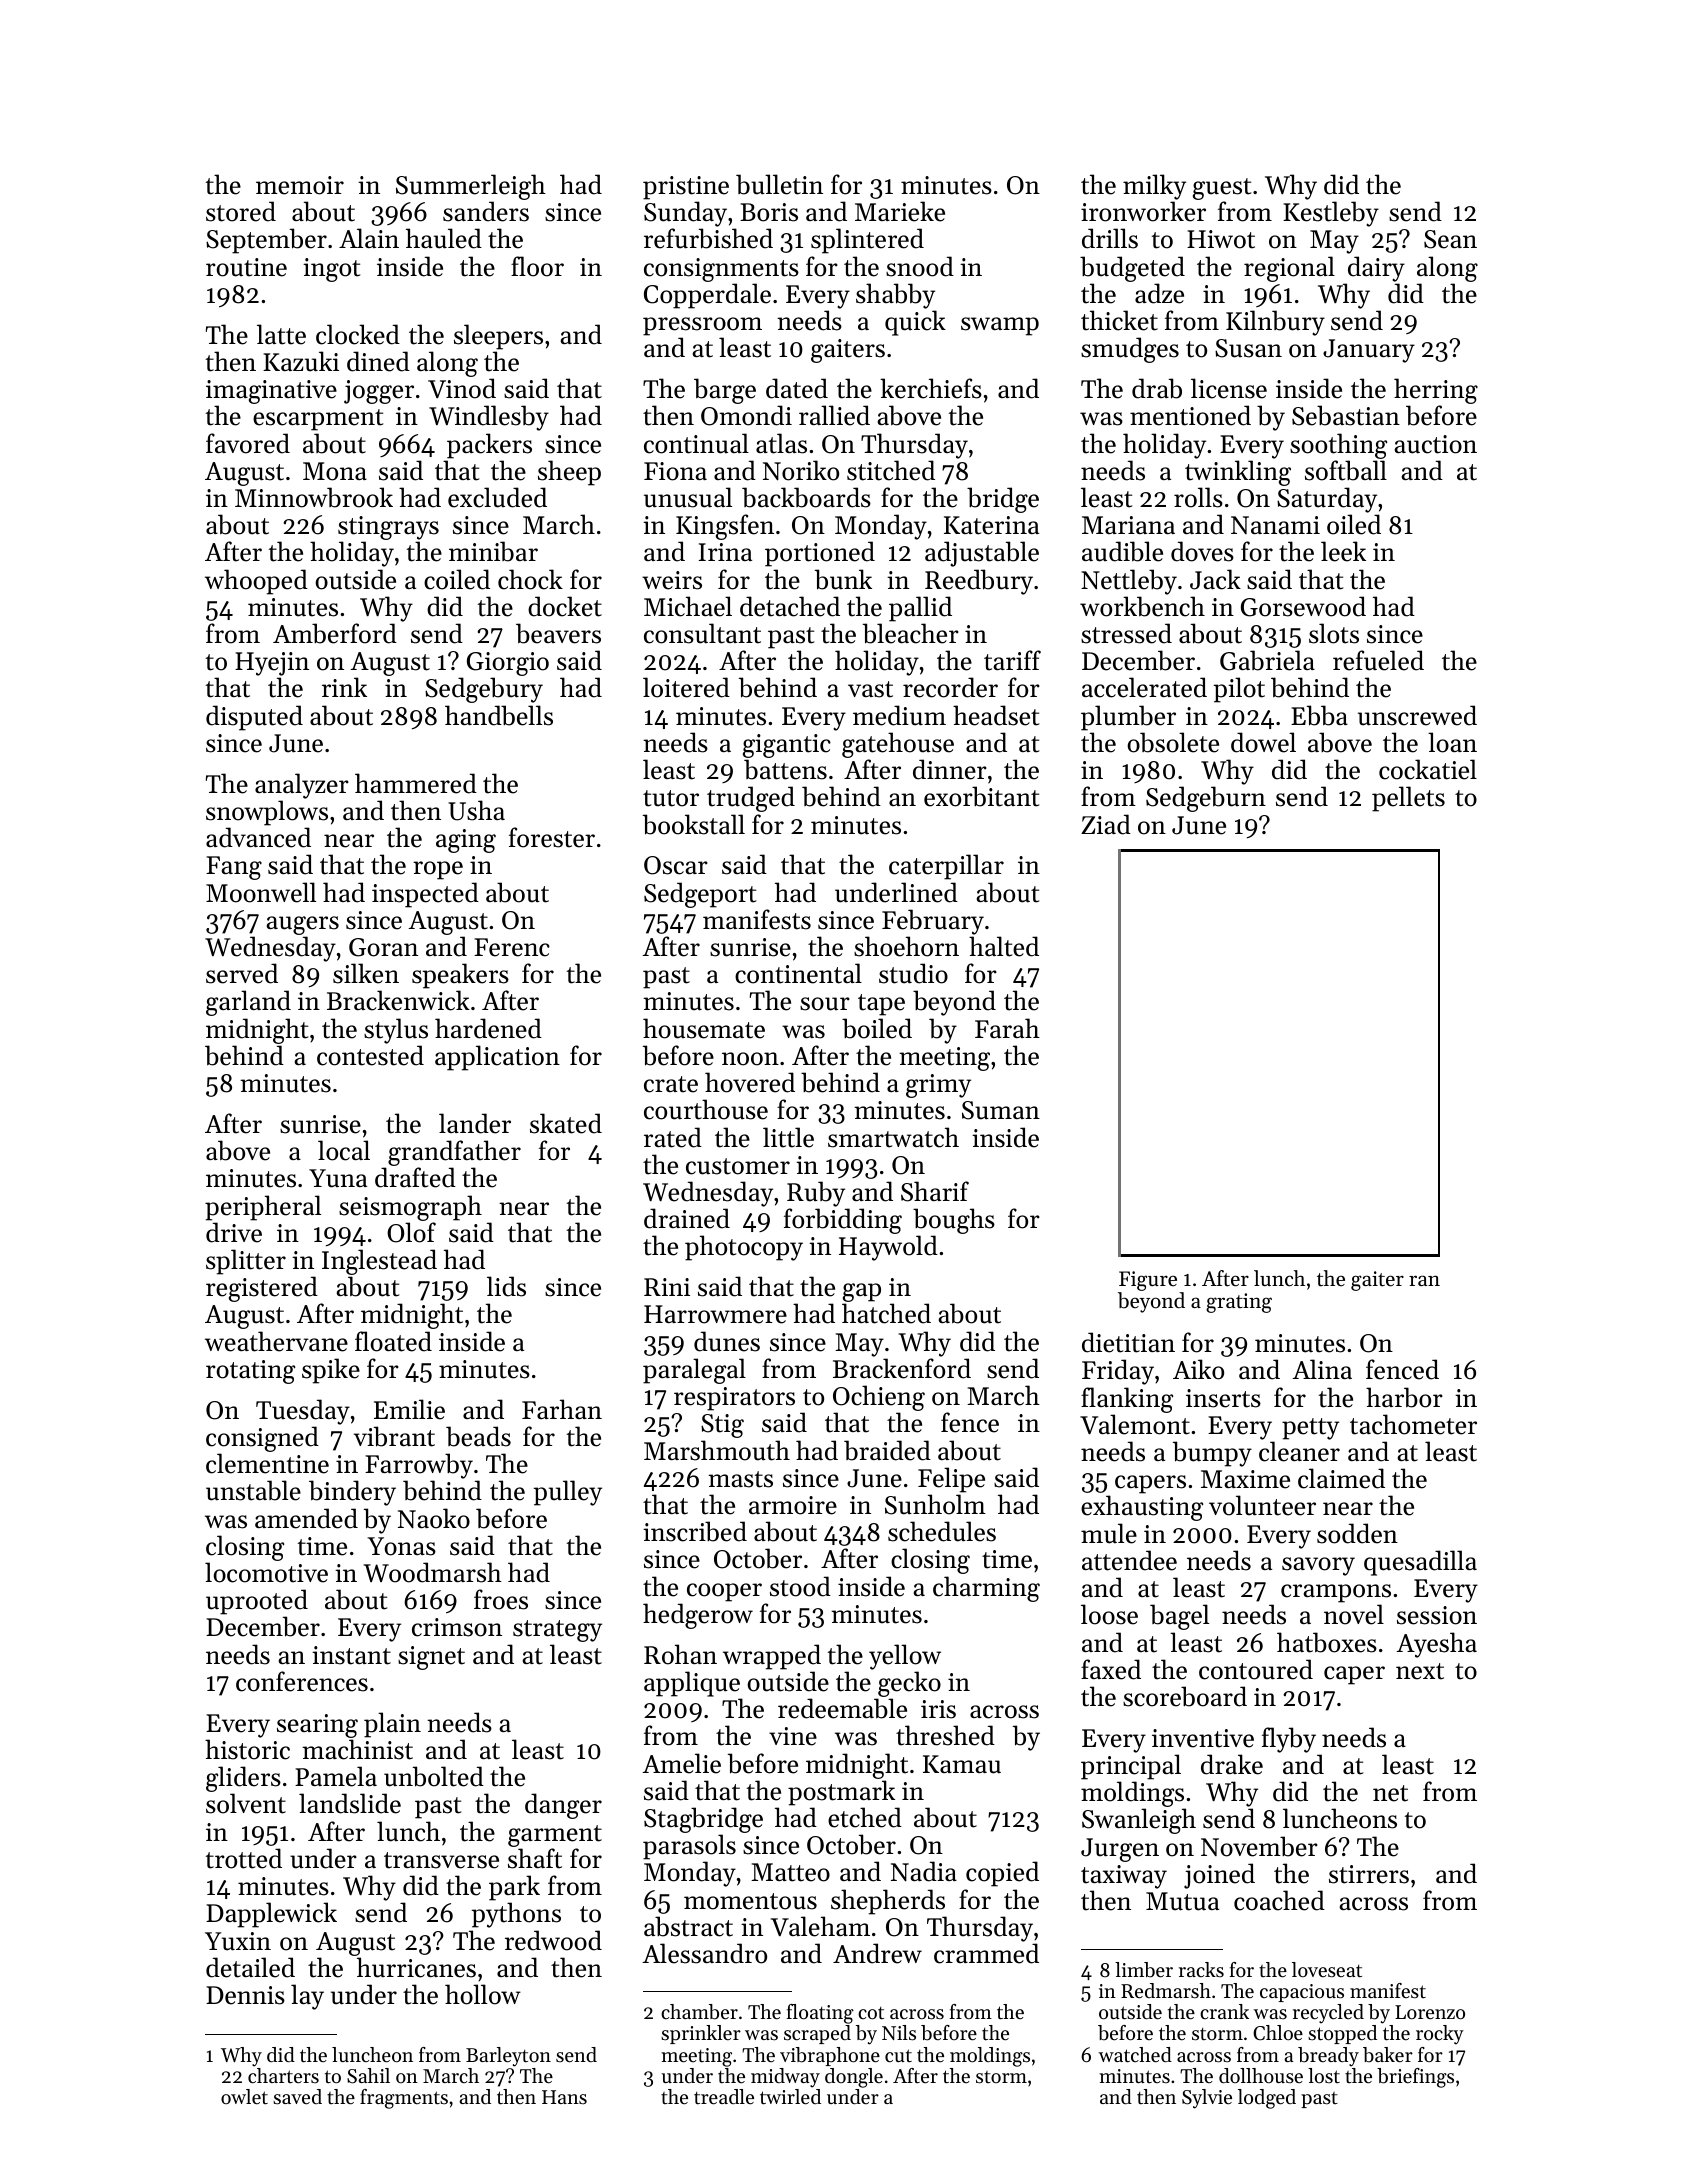 Image resolution: width=1683 pixels, height=2178 pixels. What do you see at coordinates (1154, 187) in the screenshot?
I see `milky` at bounding box center [1154, 187].
